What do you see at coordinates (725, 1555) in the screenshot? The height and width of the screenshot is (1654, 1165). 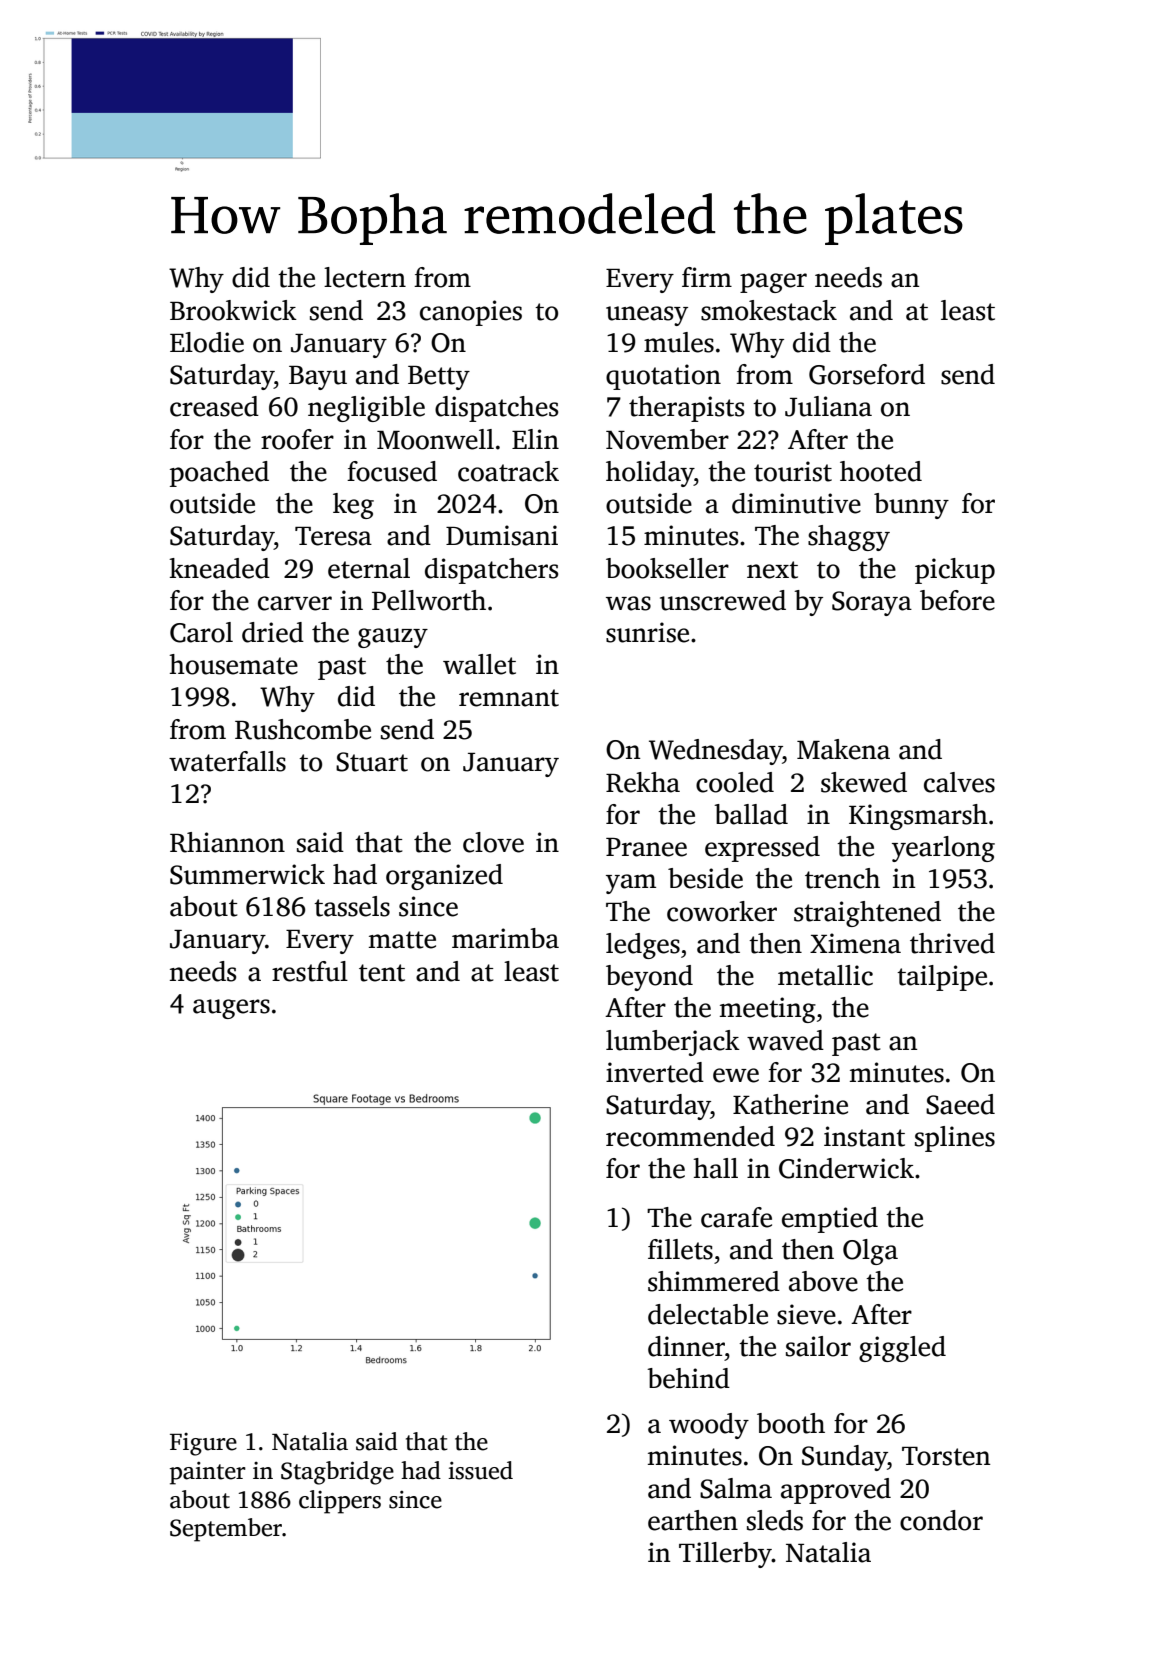 I see `Tillerby` at bounding box center [725, 1555].
